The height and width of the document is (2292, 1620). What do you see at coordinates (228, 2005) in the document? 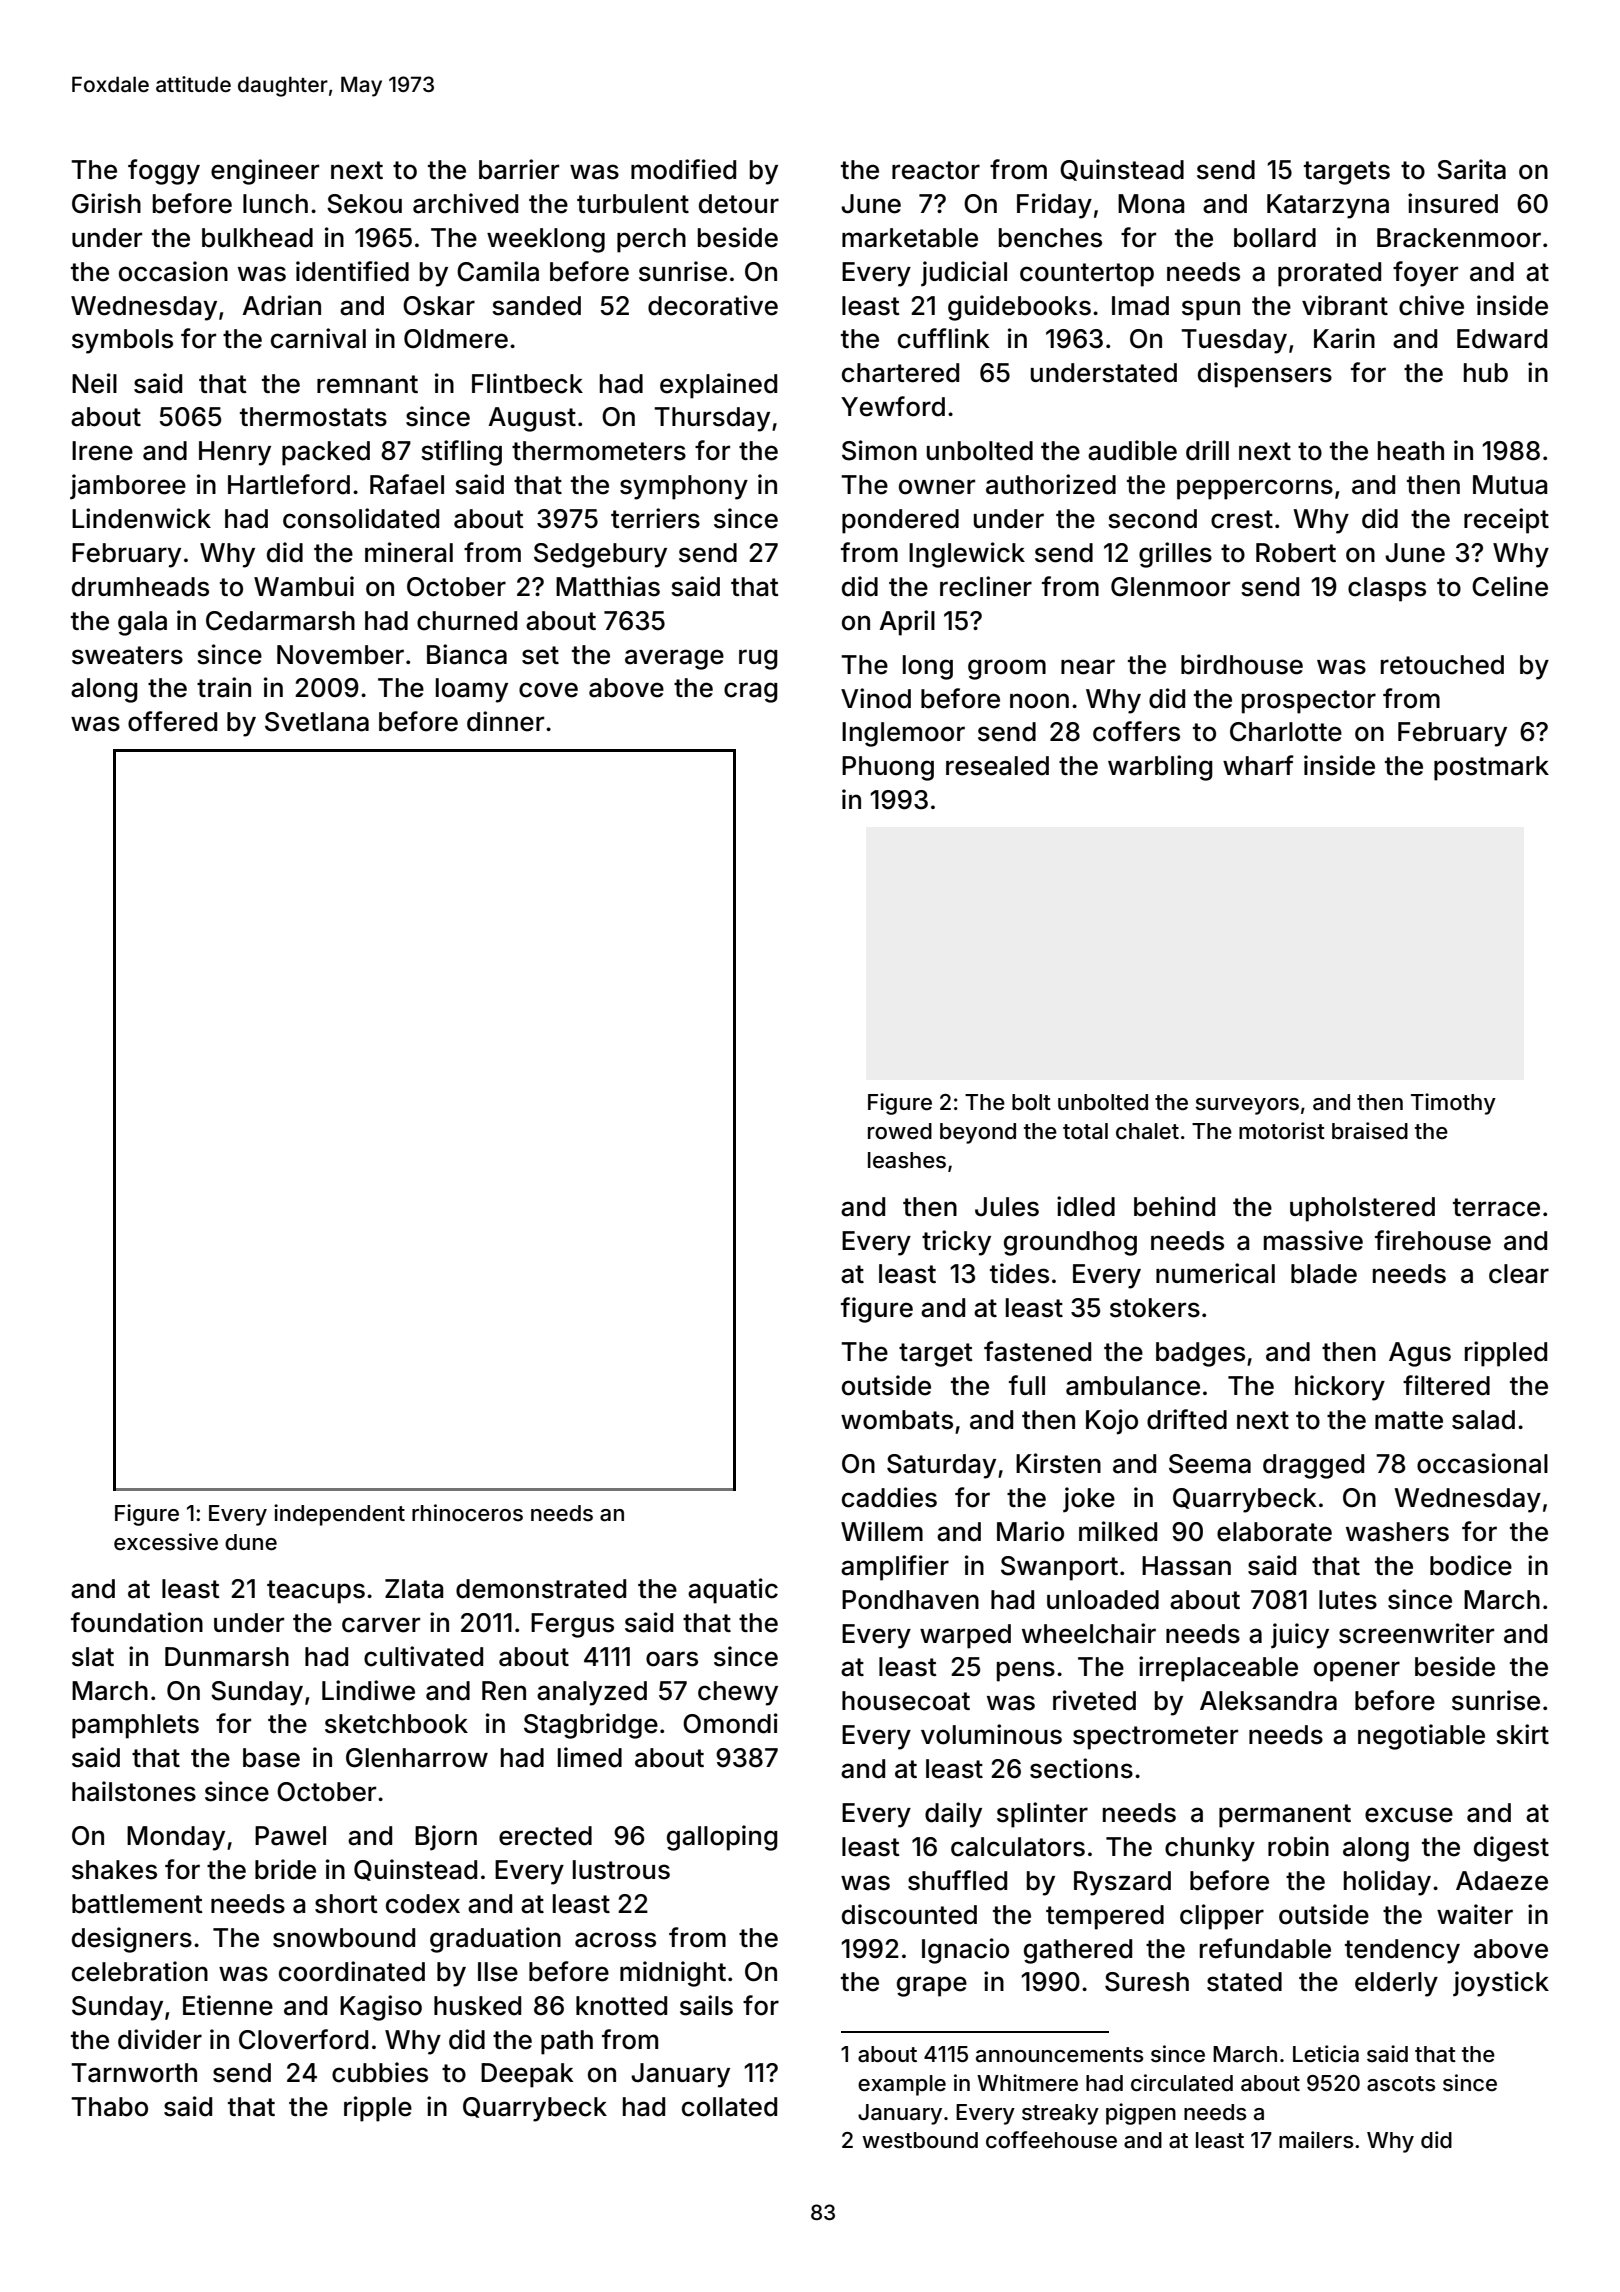
I see `Etienne` at bounding box center [228, 2005].
